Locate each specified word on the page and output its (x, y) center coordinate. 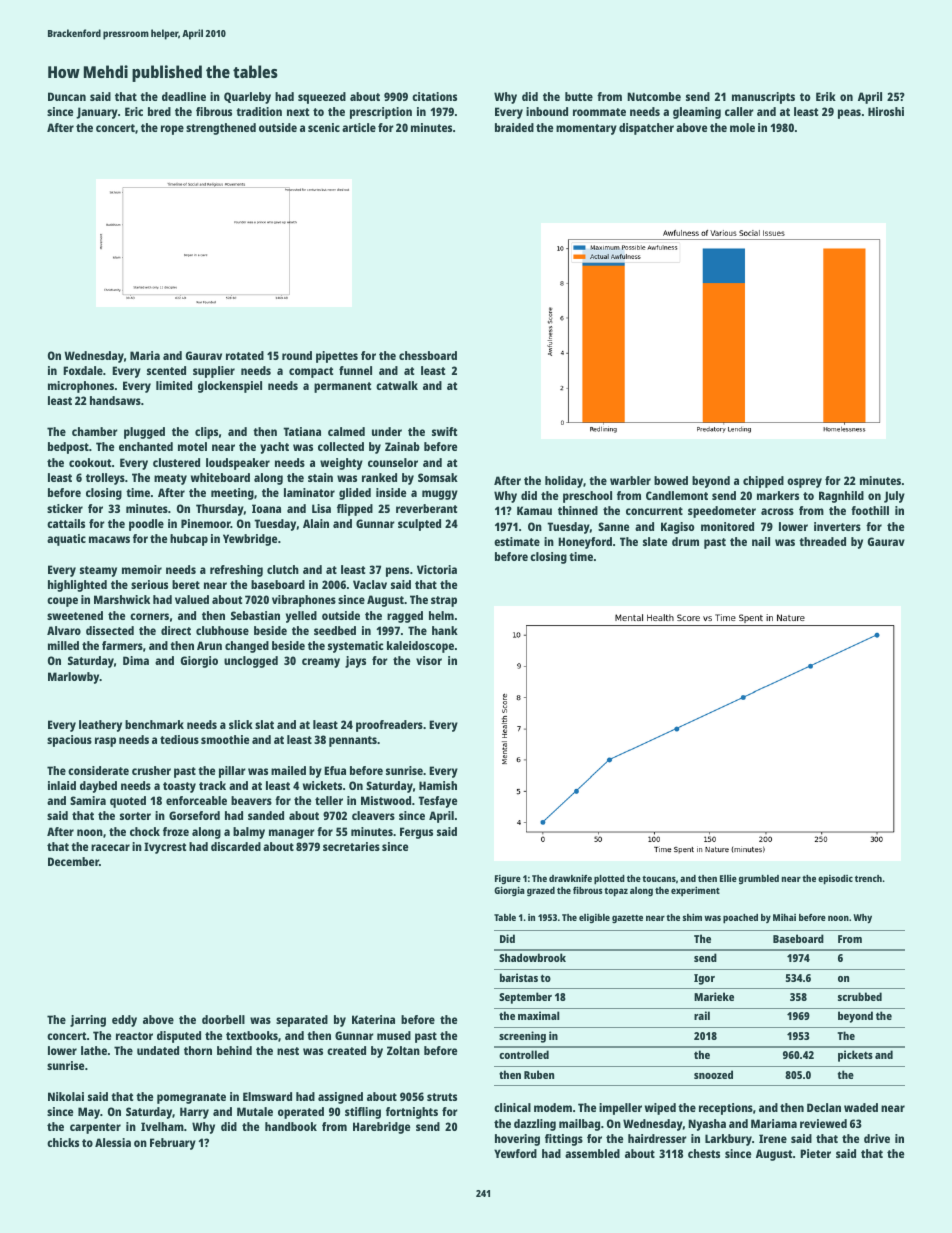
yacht (274, 448)
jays (355, 662)
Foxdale (83, 370)
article (359, 127)
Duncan (67, 96)
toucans (659, 879)
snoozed (713, 1074)
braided (514, 127)
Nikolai (66, 1096)
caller (739, 111)
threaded (822, 541)
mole (742, 127)
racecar (110, 847)
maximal (538, 1015)
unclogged (251, 662)
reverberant (426, 508)
